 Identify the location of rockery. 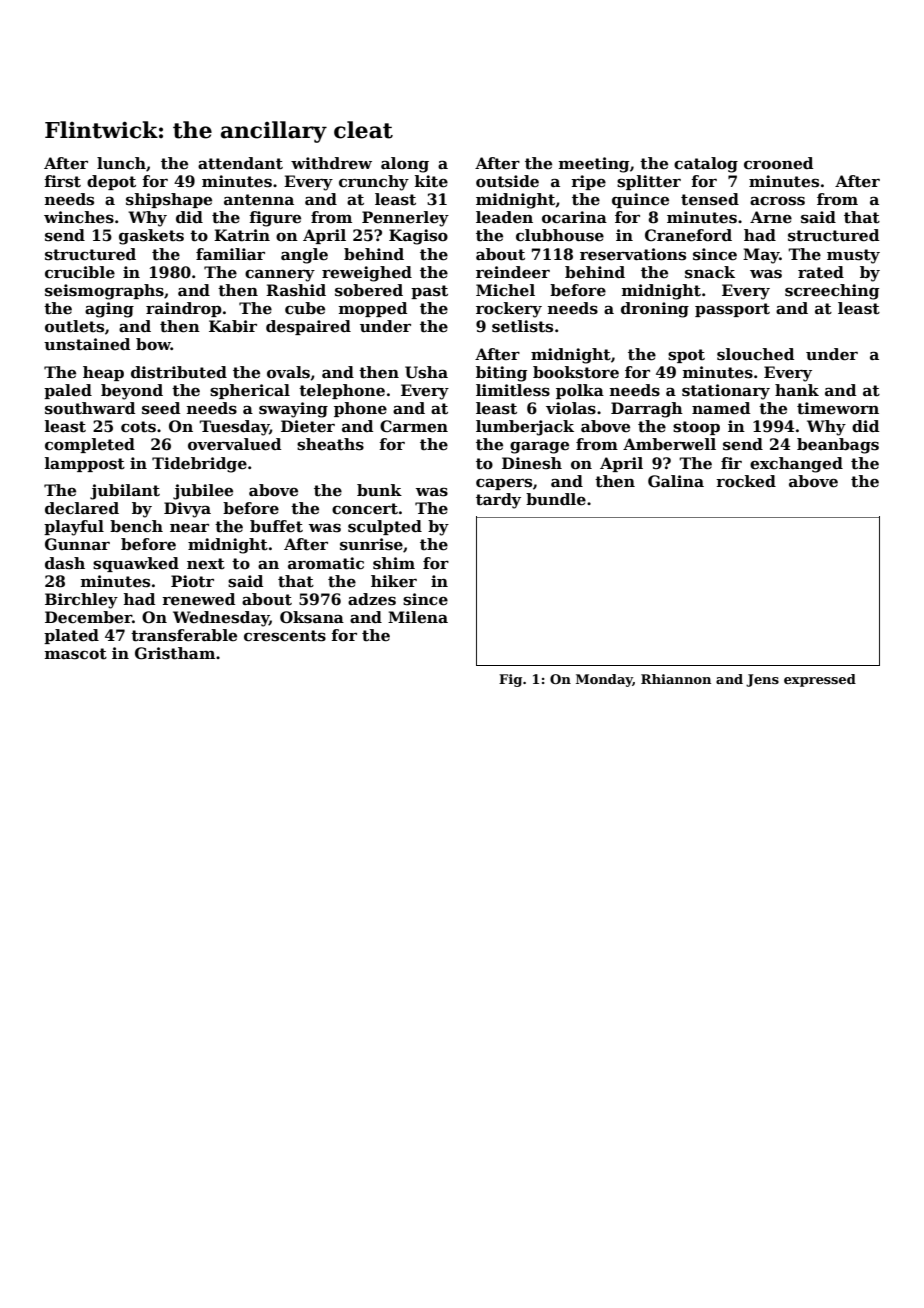
(509, 310).
